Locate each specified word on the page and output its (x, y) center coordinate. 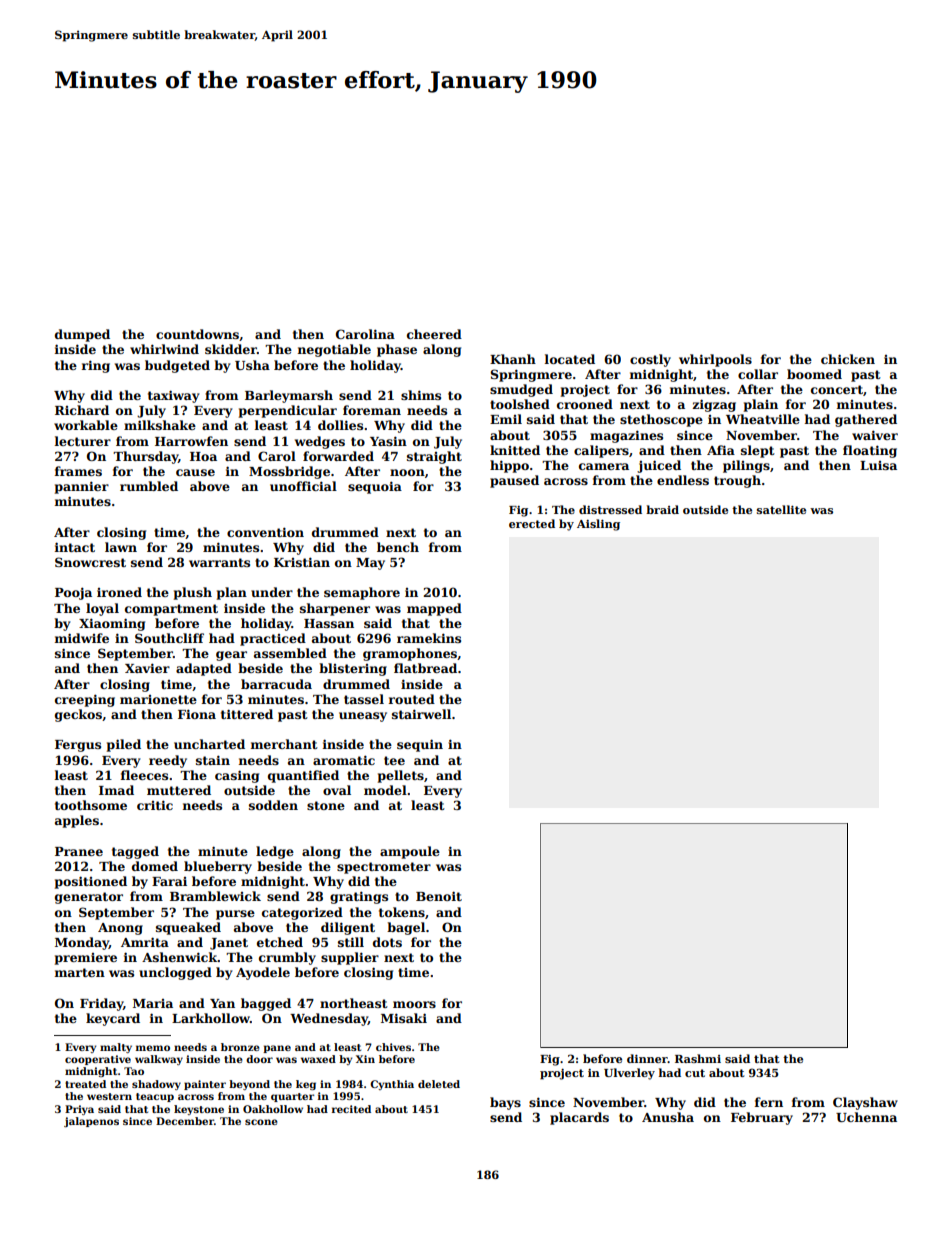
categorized (302, 913)
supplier (350, 958)
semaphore (362, 593)
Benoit (439, 896)
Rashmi (698, 1058)
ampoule (410, 852)
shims (421, 395)
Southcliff (169, 638)
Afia (721, 450)
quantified (303, 776)
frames (78, 471)
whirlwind (164, 349)
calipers (601, 451)
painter (205, 1085)
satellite (781, 509)
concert (837, 389)
